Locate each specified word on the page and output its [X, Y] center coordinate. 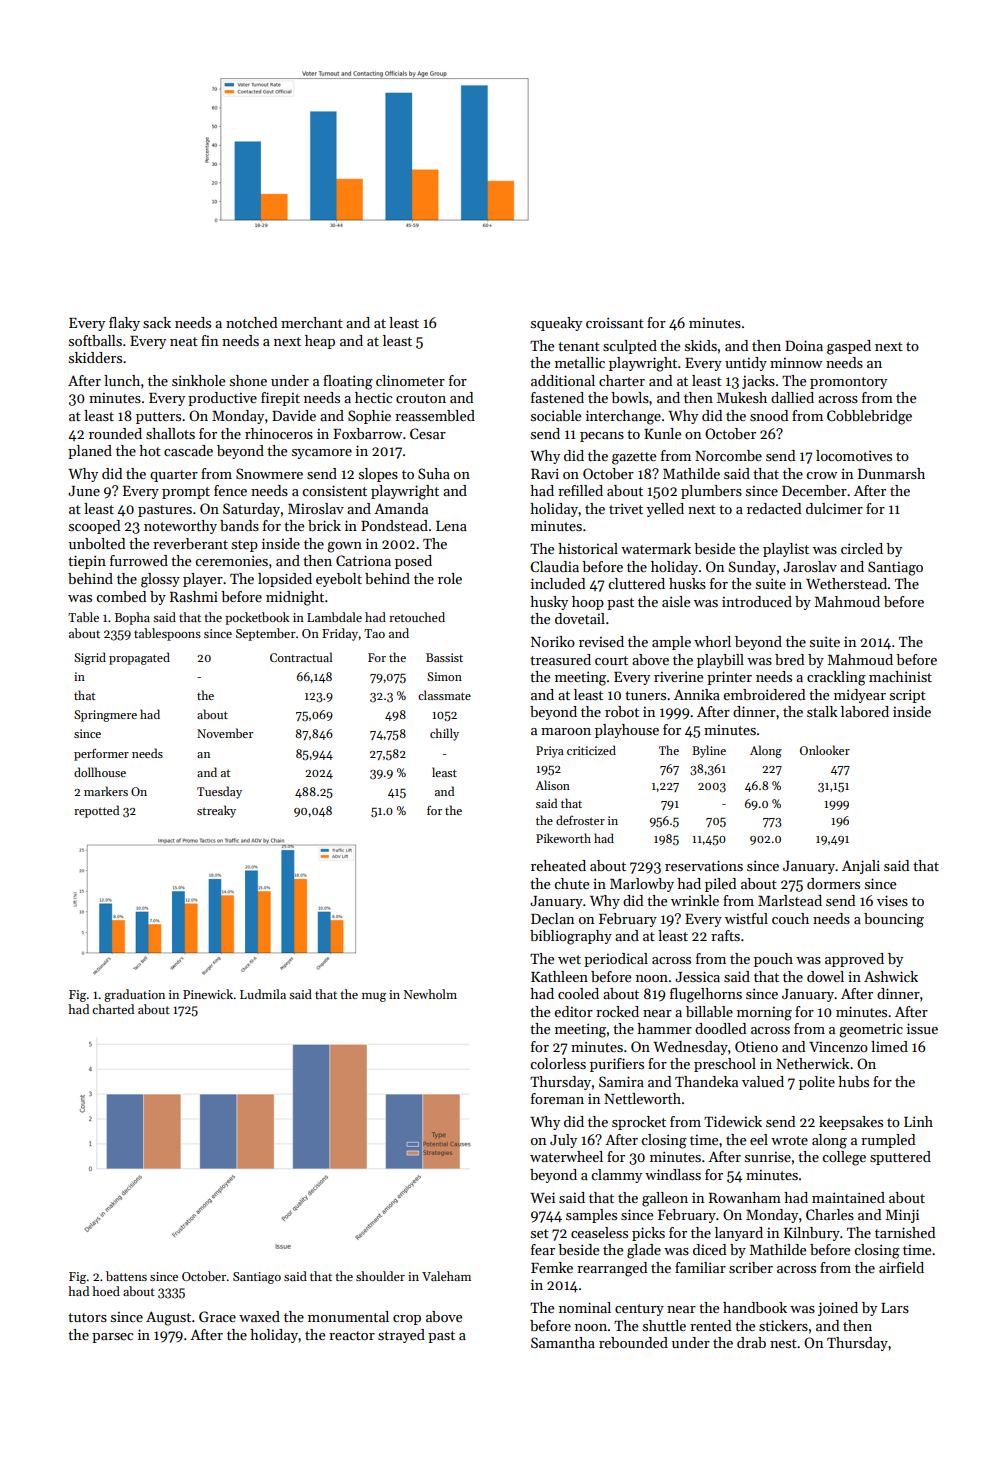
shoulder [380, 1276]
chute [571, 883]
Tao [374, 633]
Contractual [301, 657]
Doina [804, 345]
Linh [918, 1121]
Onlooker [825, 750]
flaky [124, 324]
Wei [542, 1197]
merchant [312, 322]
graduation [134, 995]
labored [865, 711]
